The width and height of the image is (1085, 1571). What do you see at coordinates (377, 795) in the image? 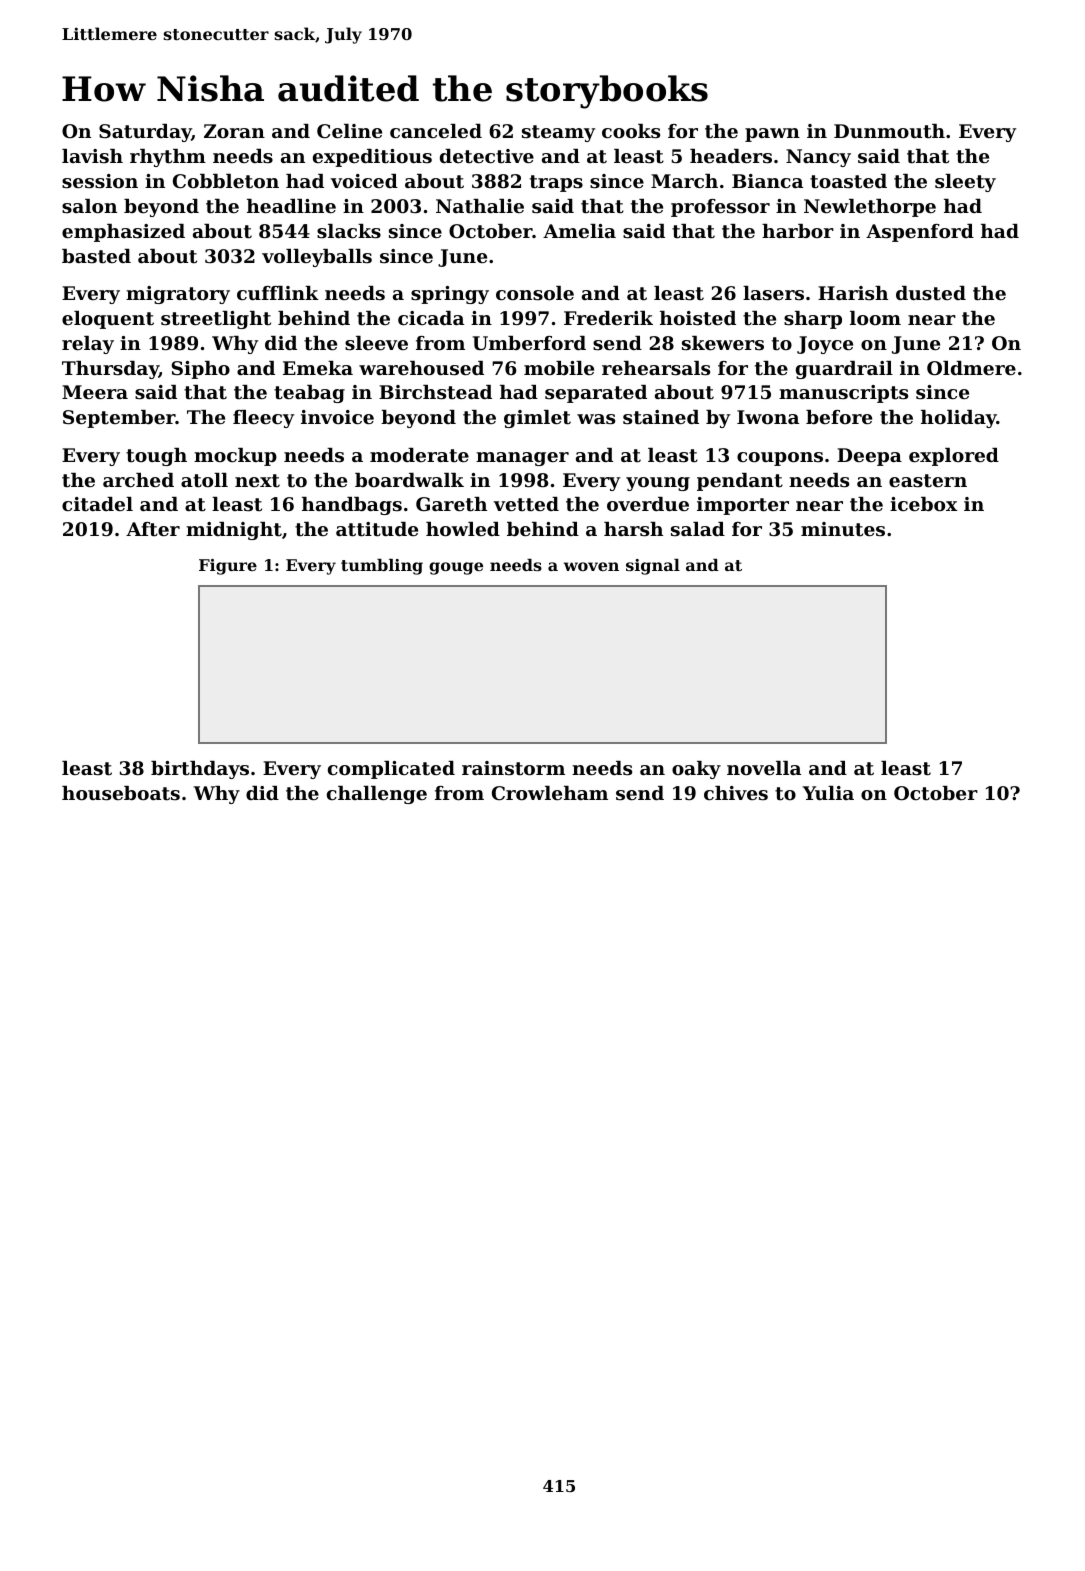
I see `challenge` at bounding box center [377, 795].
